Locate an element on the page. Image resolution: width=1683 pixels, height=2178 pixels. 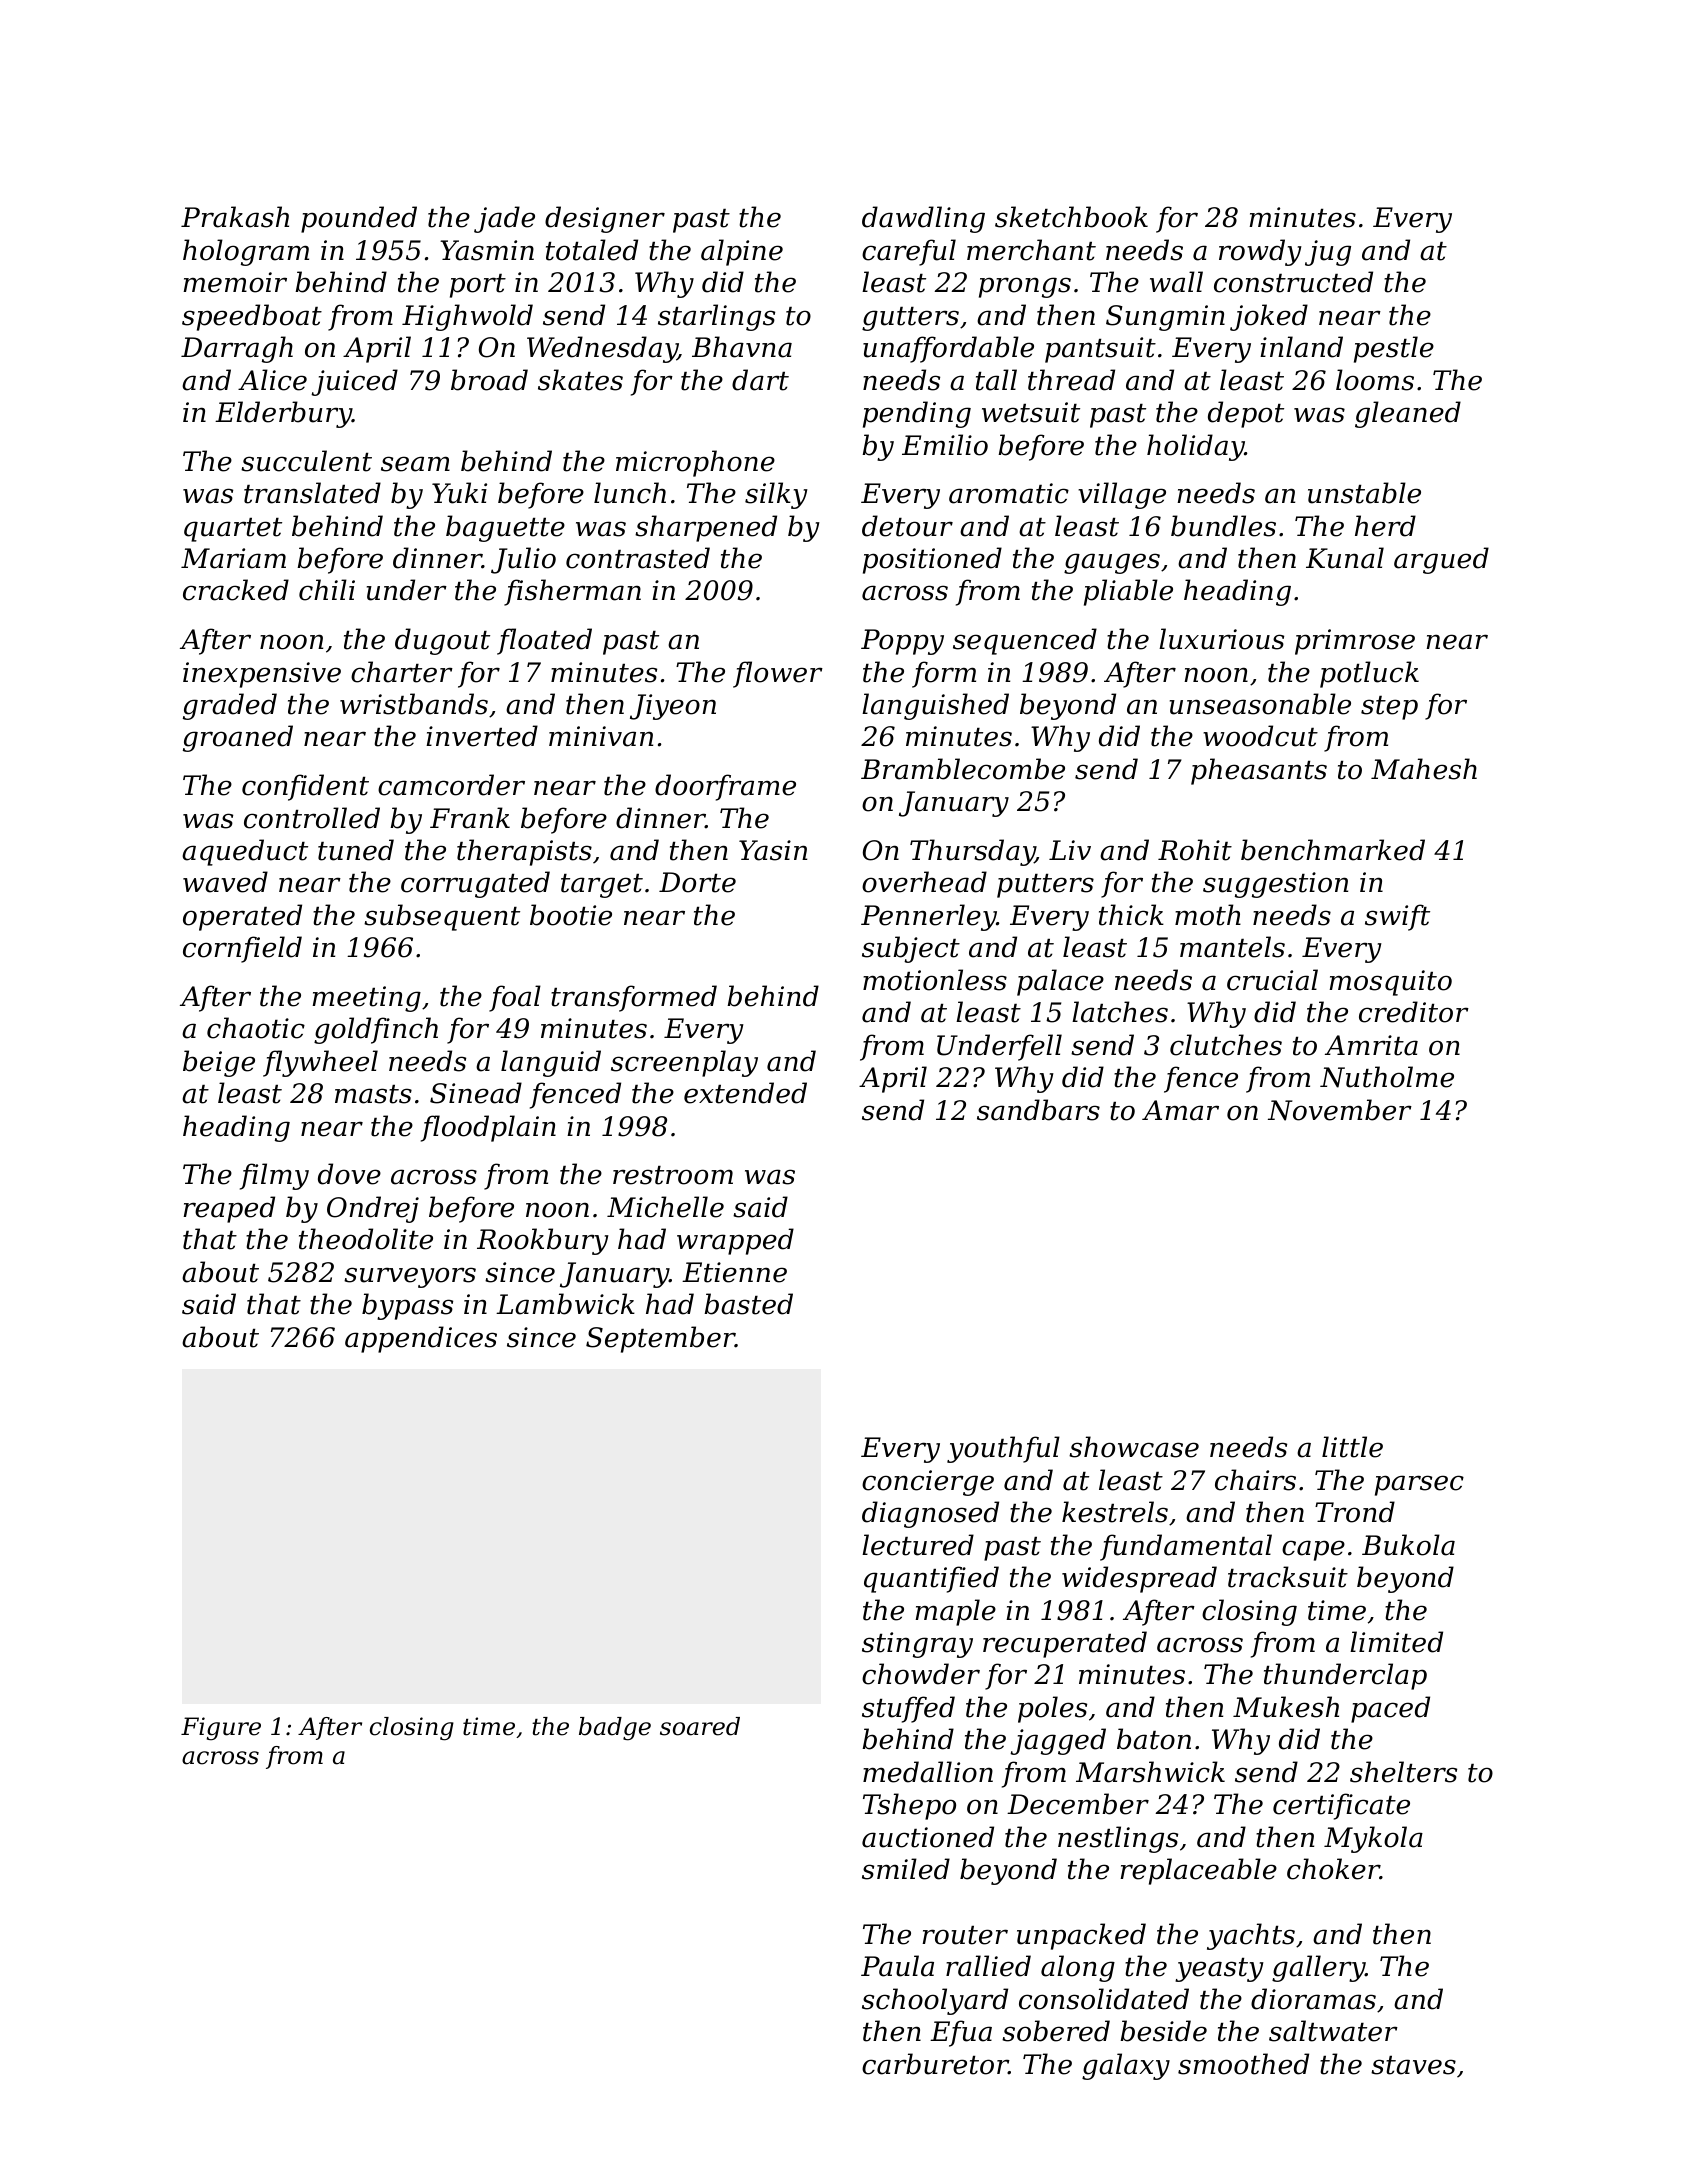
Dorte is located at coordinates (697, 882).
